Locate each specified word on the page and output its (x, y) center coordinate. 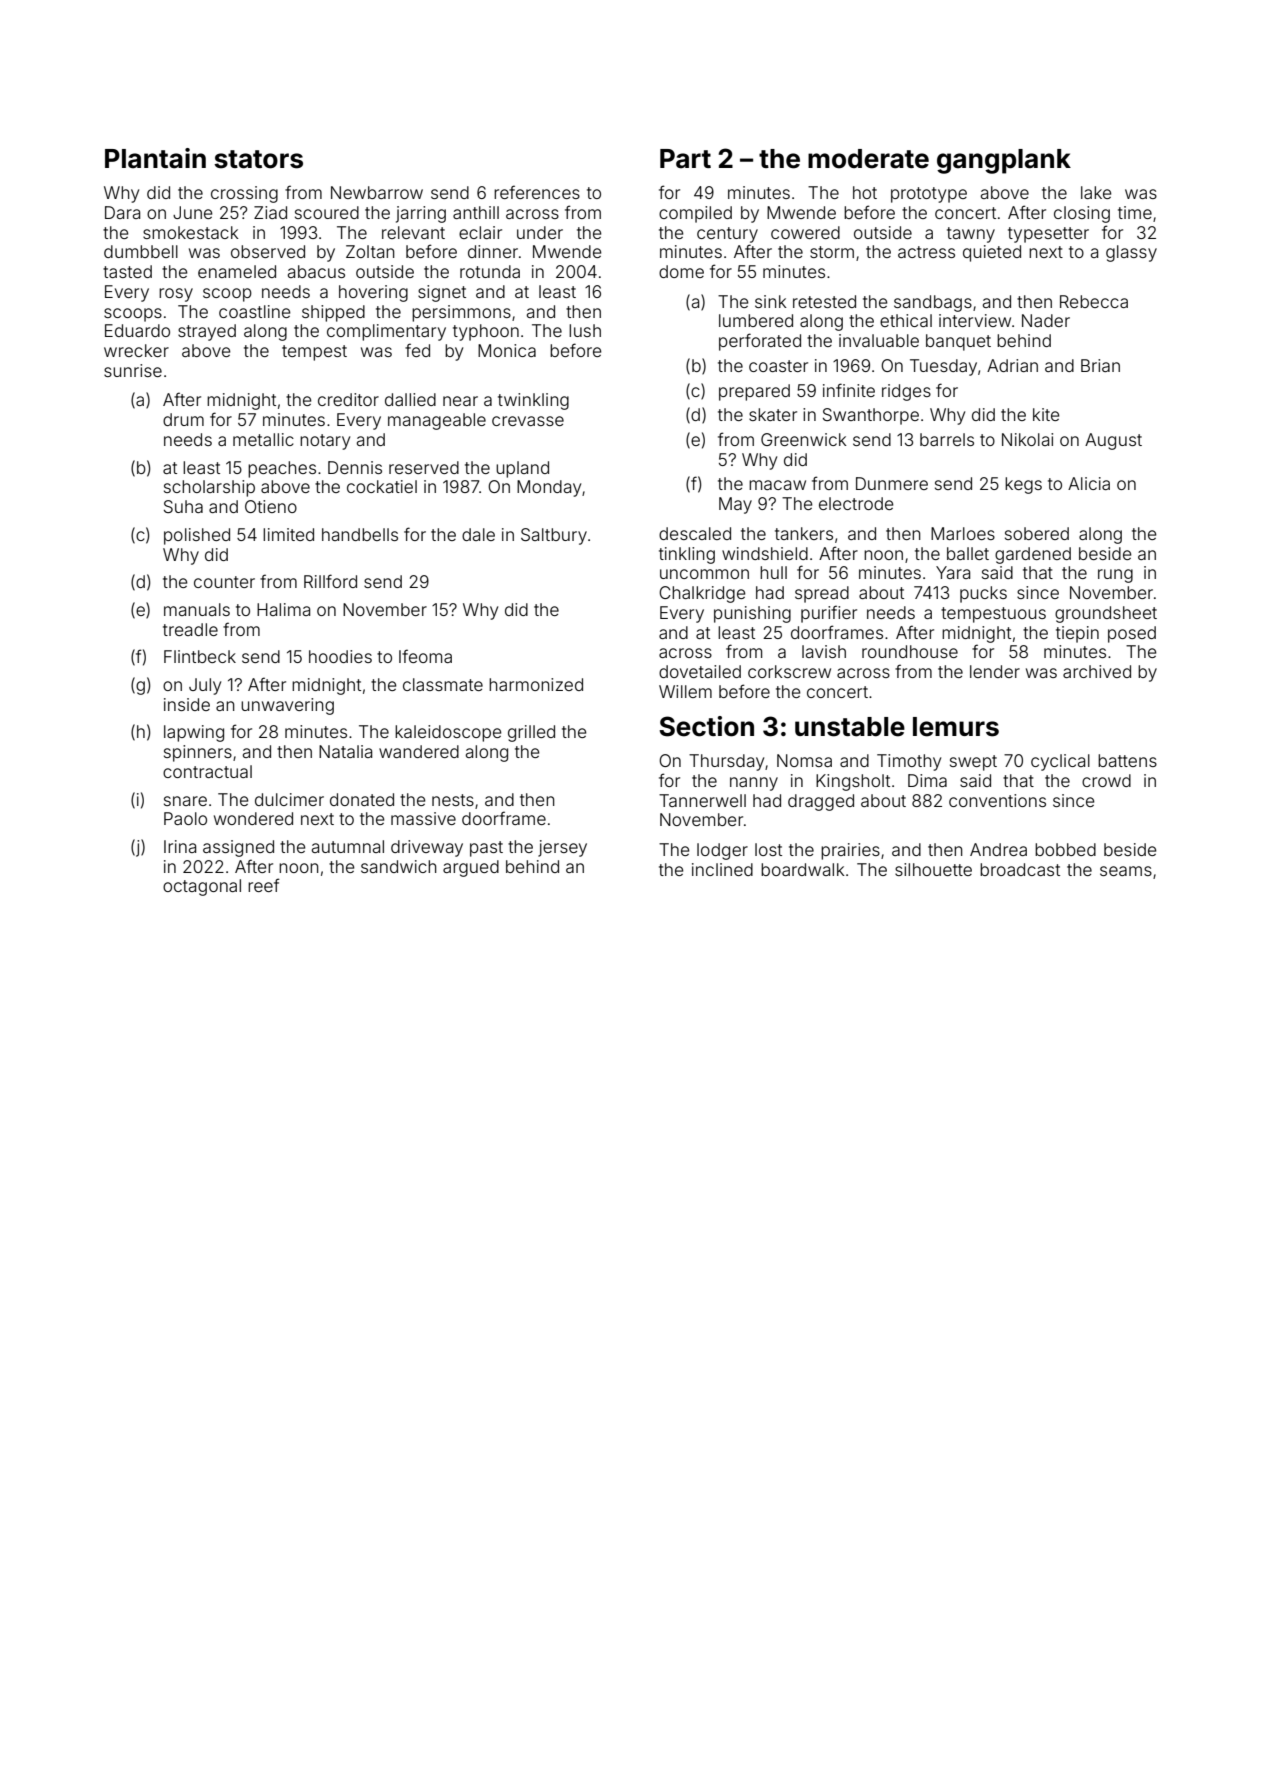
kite (1046, 414)
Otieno (271, 506)
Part (685, 159)
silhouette (933, 869)
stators (258, 159)
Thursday (726, 762)
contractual (207, 771)
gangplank (1004, 161)
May (735, 505)
